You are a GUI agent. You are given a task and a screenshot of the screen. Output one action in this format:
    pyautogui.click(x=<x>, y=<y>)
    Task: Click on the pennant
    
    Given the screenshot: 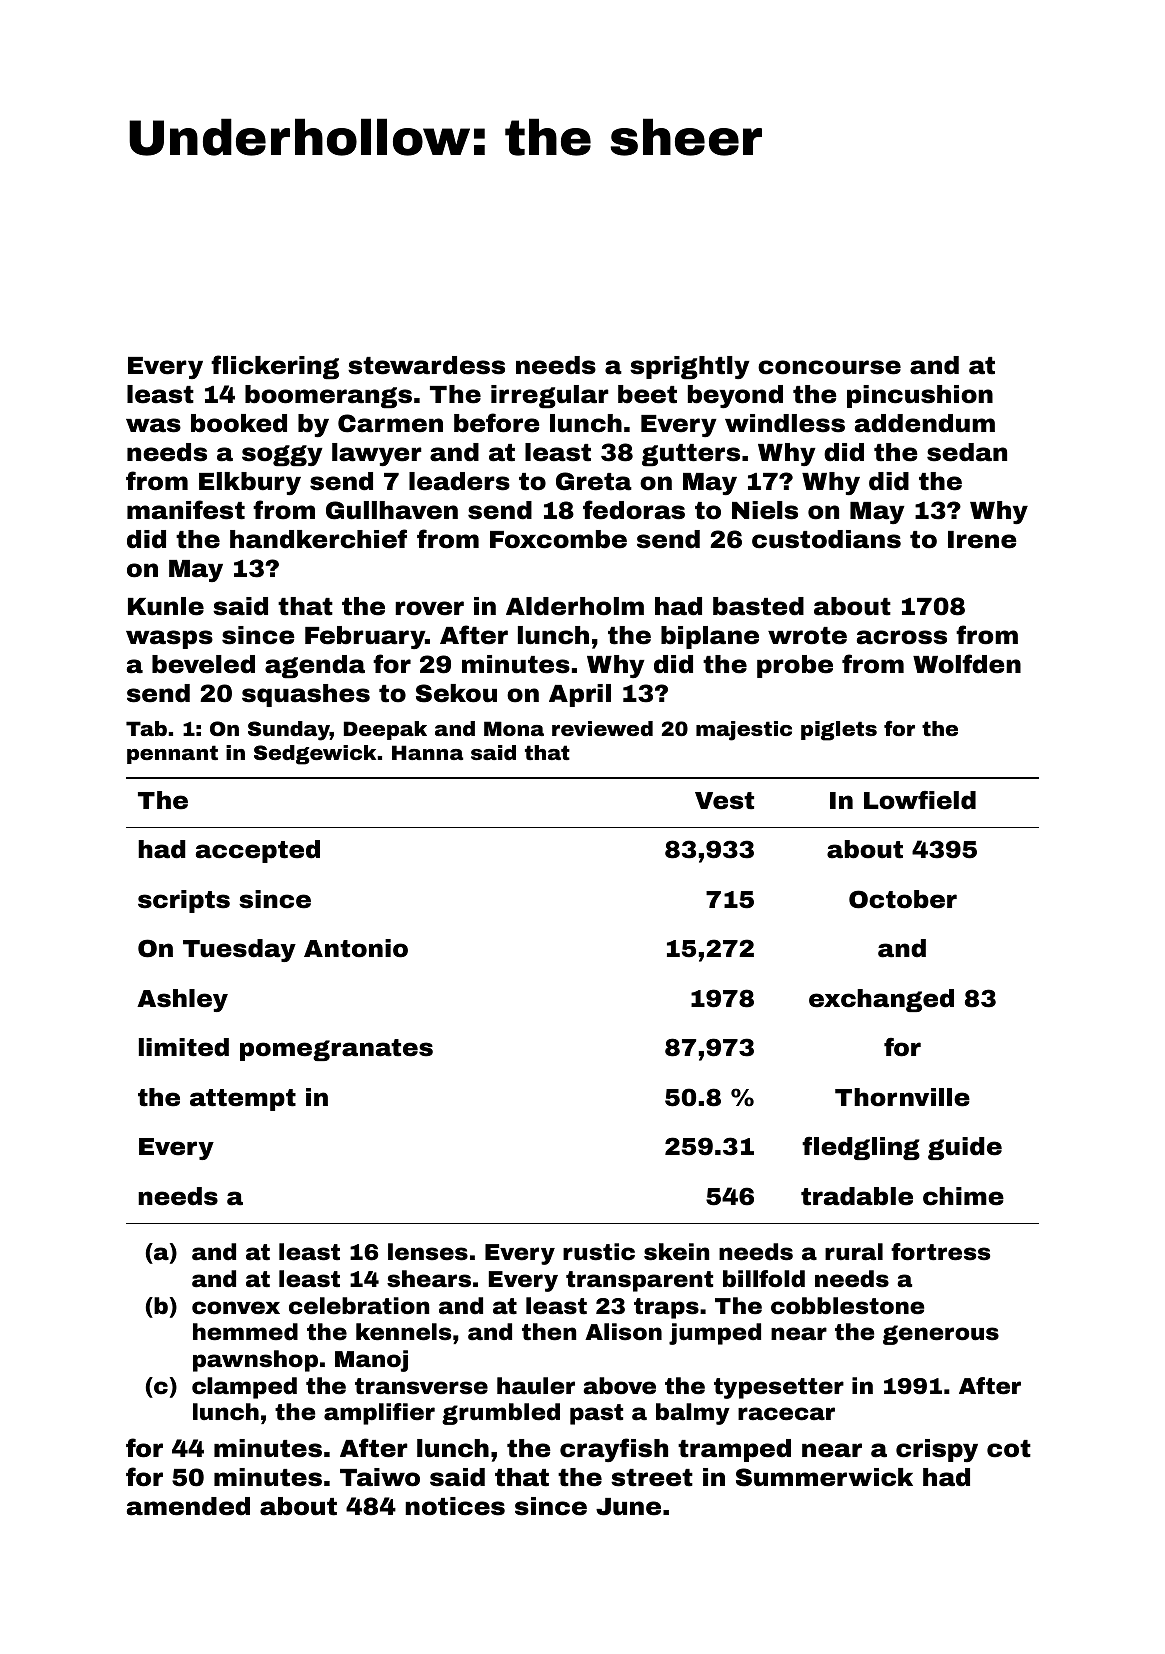 What is the action you would take?
    pyautogui.click(x=172, y=754)
